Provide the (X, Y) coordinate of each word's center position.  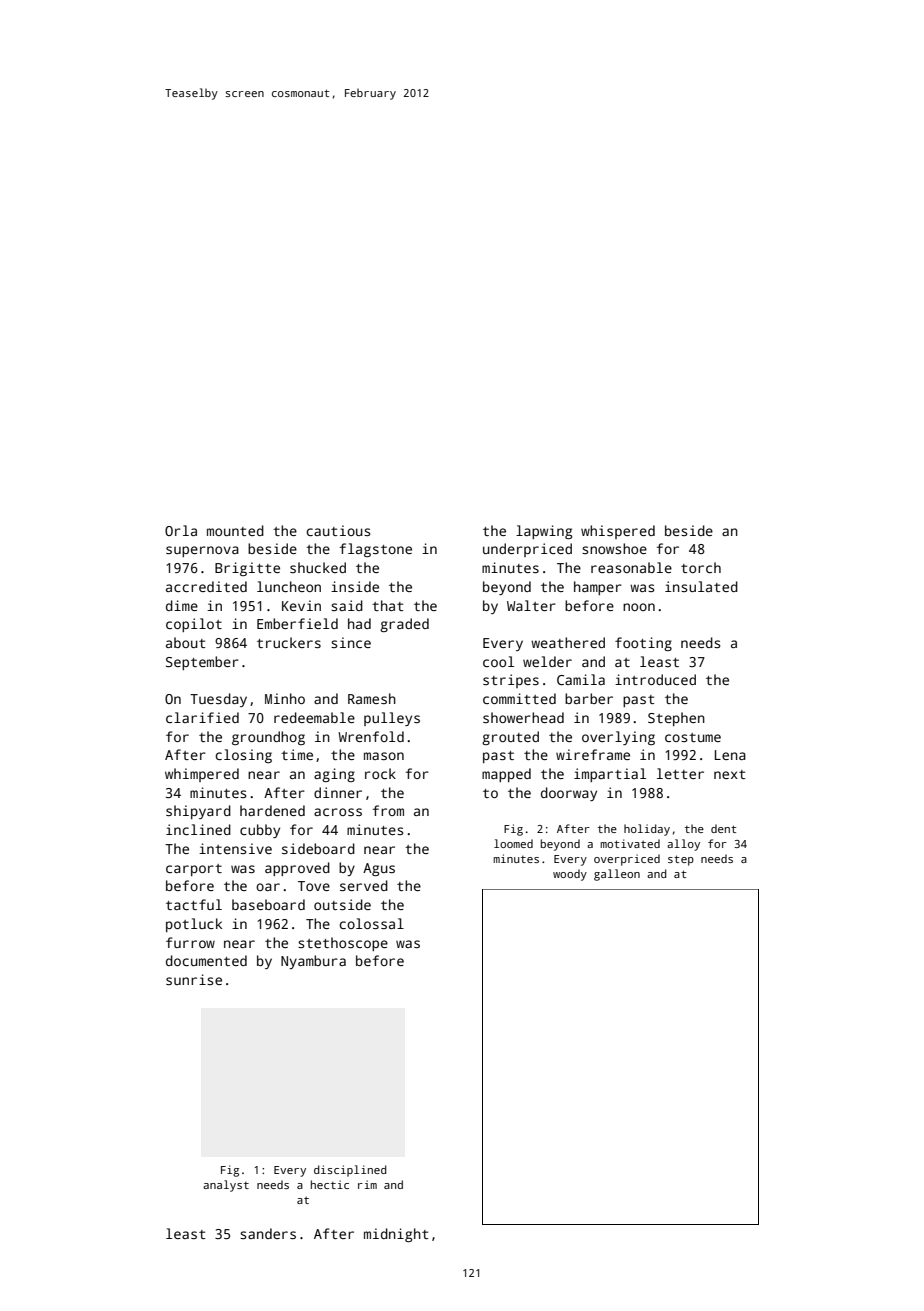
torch (701, 567)
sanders (268, 1233)
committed (519, 698)
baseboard (268, 904)
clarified (202, 717)
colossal (371, 923)
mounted (235, 530)
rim (367, 1184)
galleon (617, 875)
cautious (338, 530)
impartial (610, 775)
